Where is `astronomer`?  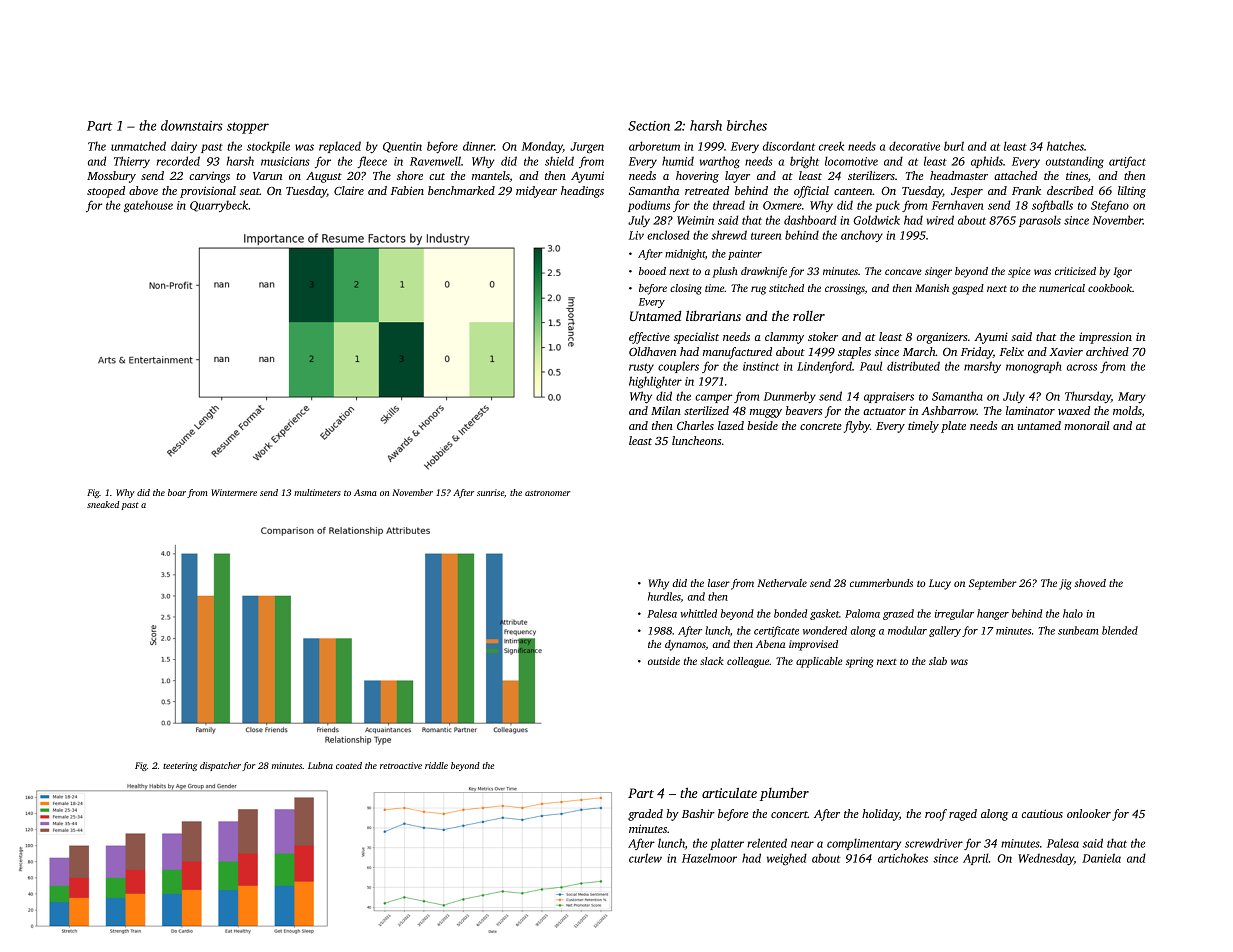
astronomer is located at coordinates (548, 493).
